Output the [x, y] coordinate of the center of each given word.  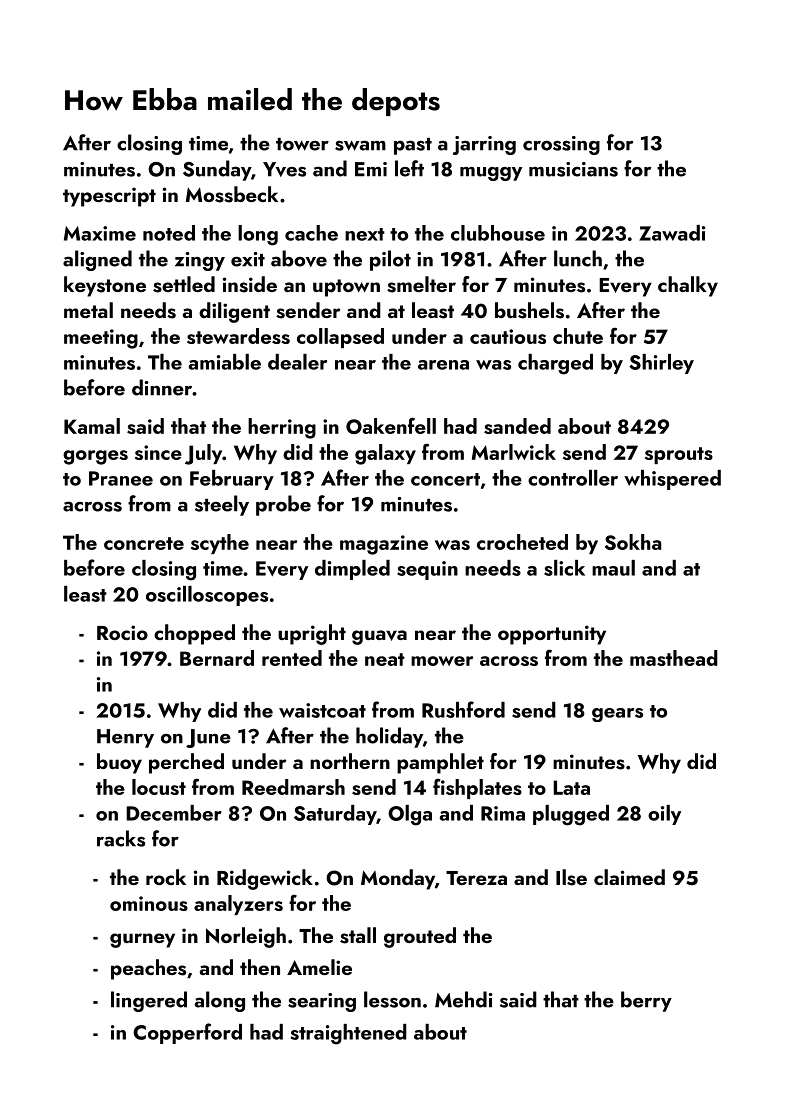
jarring [484, 145]
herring [282, 428]
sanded [517, 426]
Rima [503, 813]
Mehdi [464, 999]
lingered [149, 1001]
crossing [561, 145]
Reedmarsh [293, 787]
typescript [109, 197]
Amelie [319, 967]
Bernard [217, 658]
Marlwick [514, 452]
